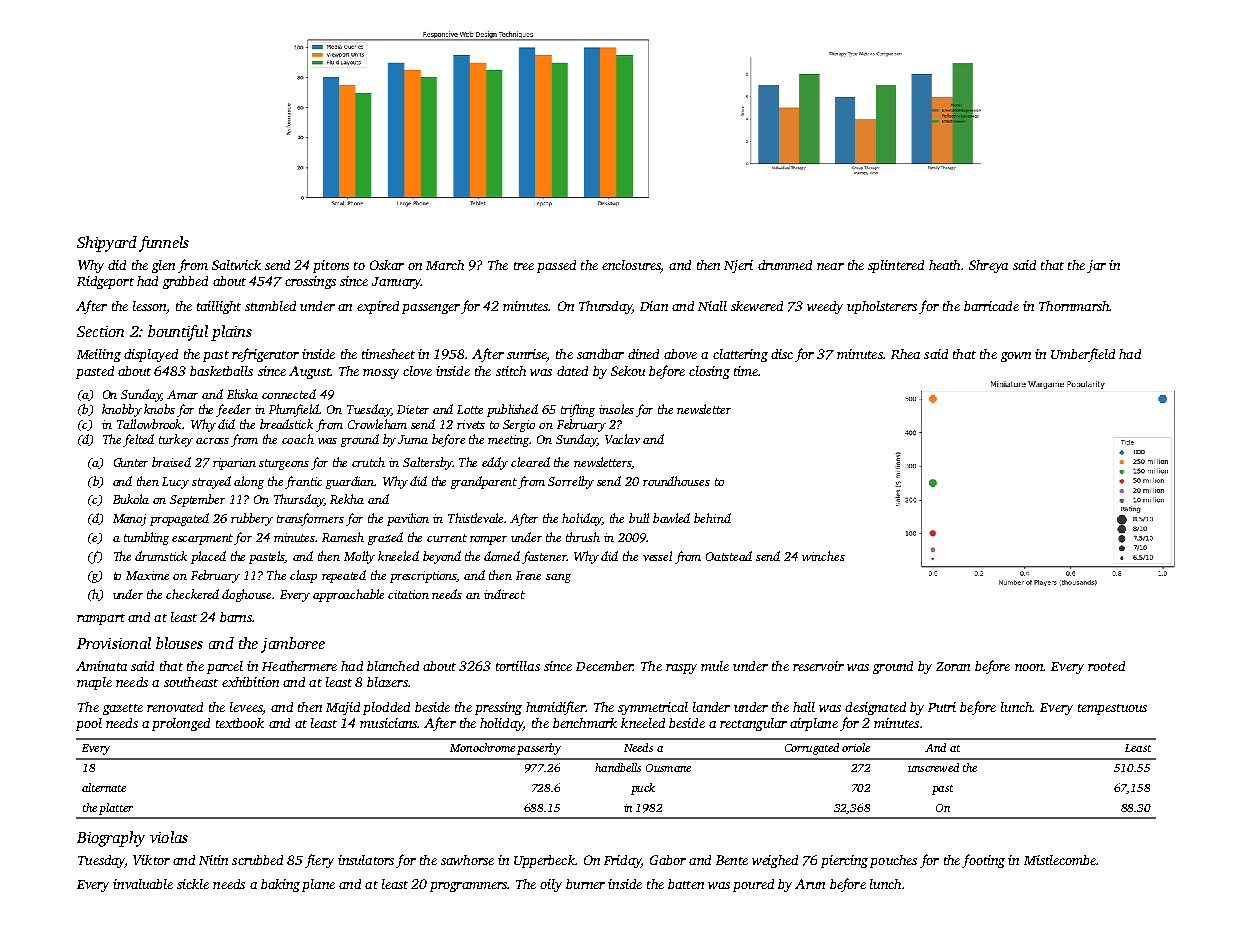 The height and width of the screenshot is (952, 1233). What do you see at coordinates (208, 557) in the screenshot?
I see `placed` at bounding box center [208, 557].
